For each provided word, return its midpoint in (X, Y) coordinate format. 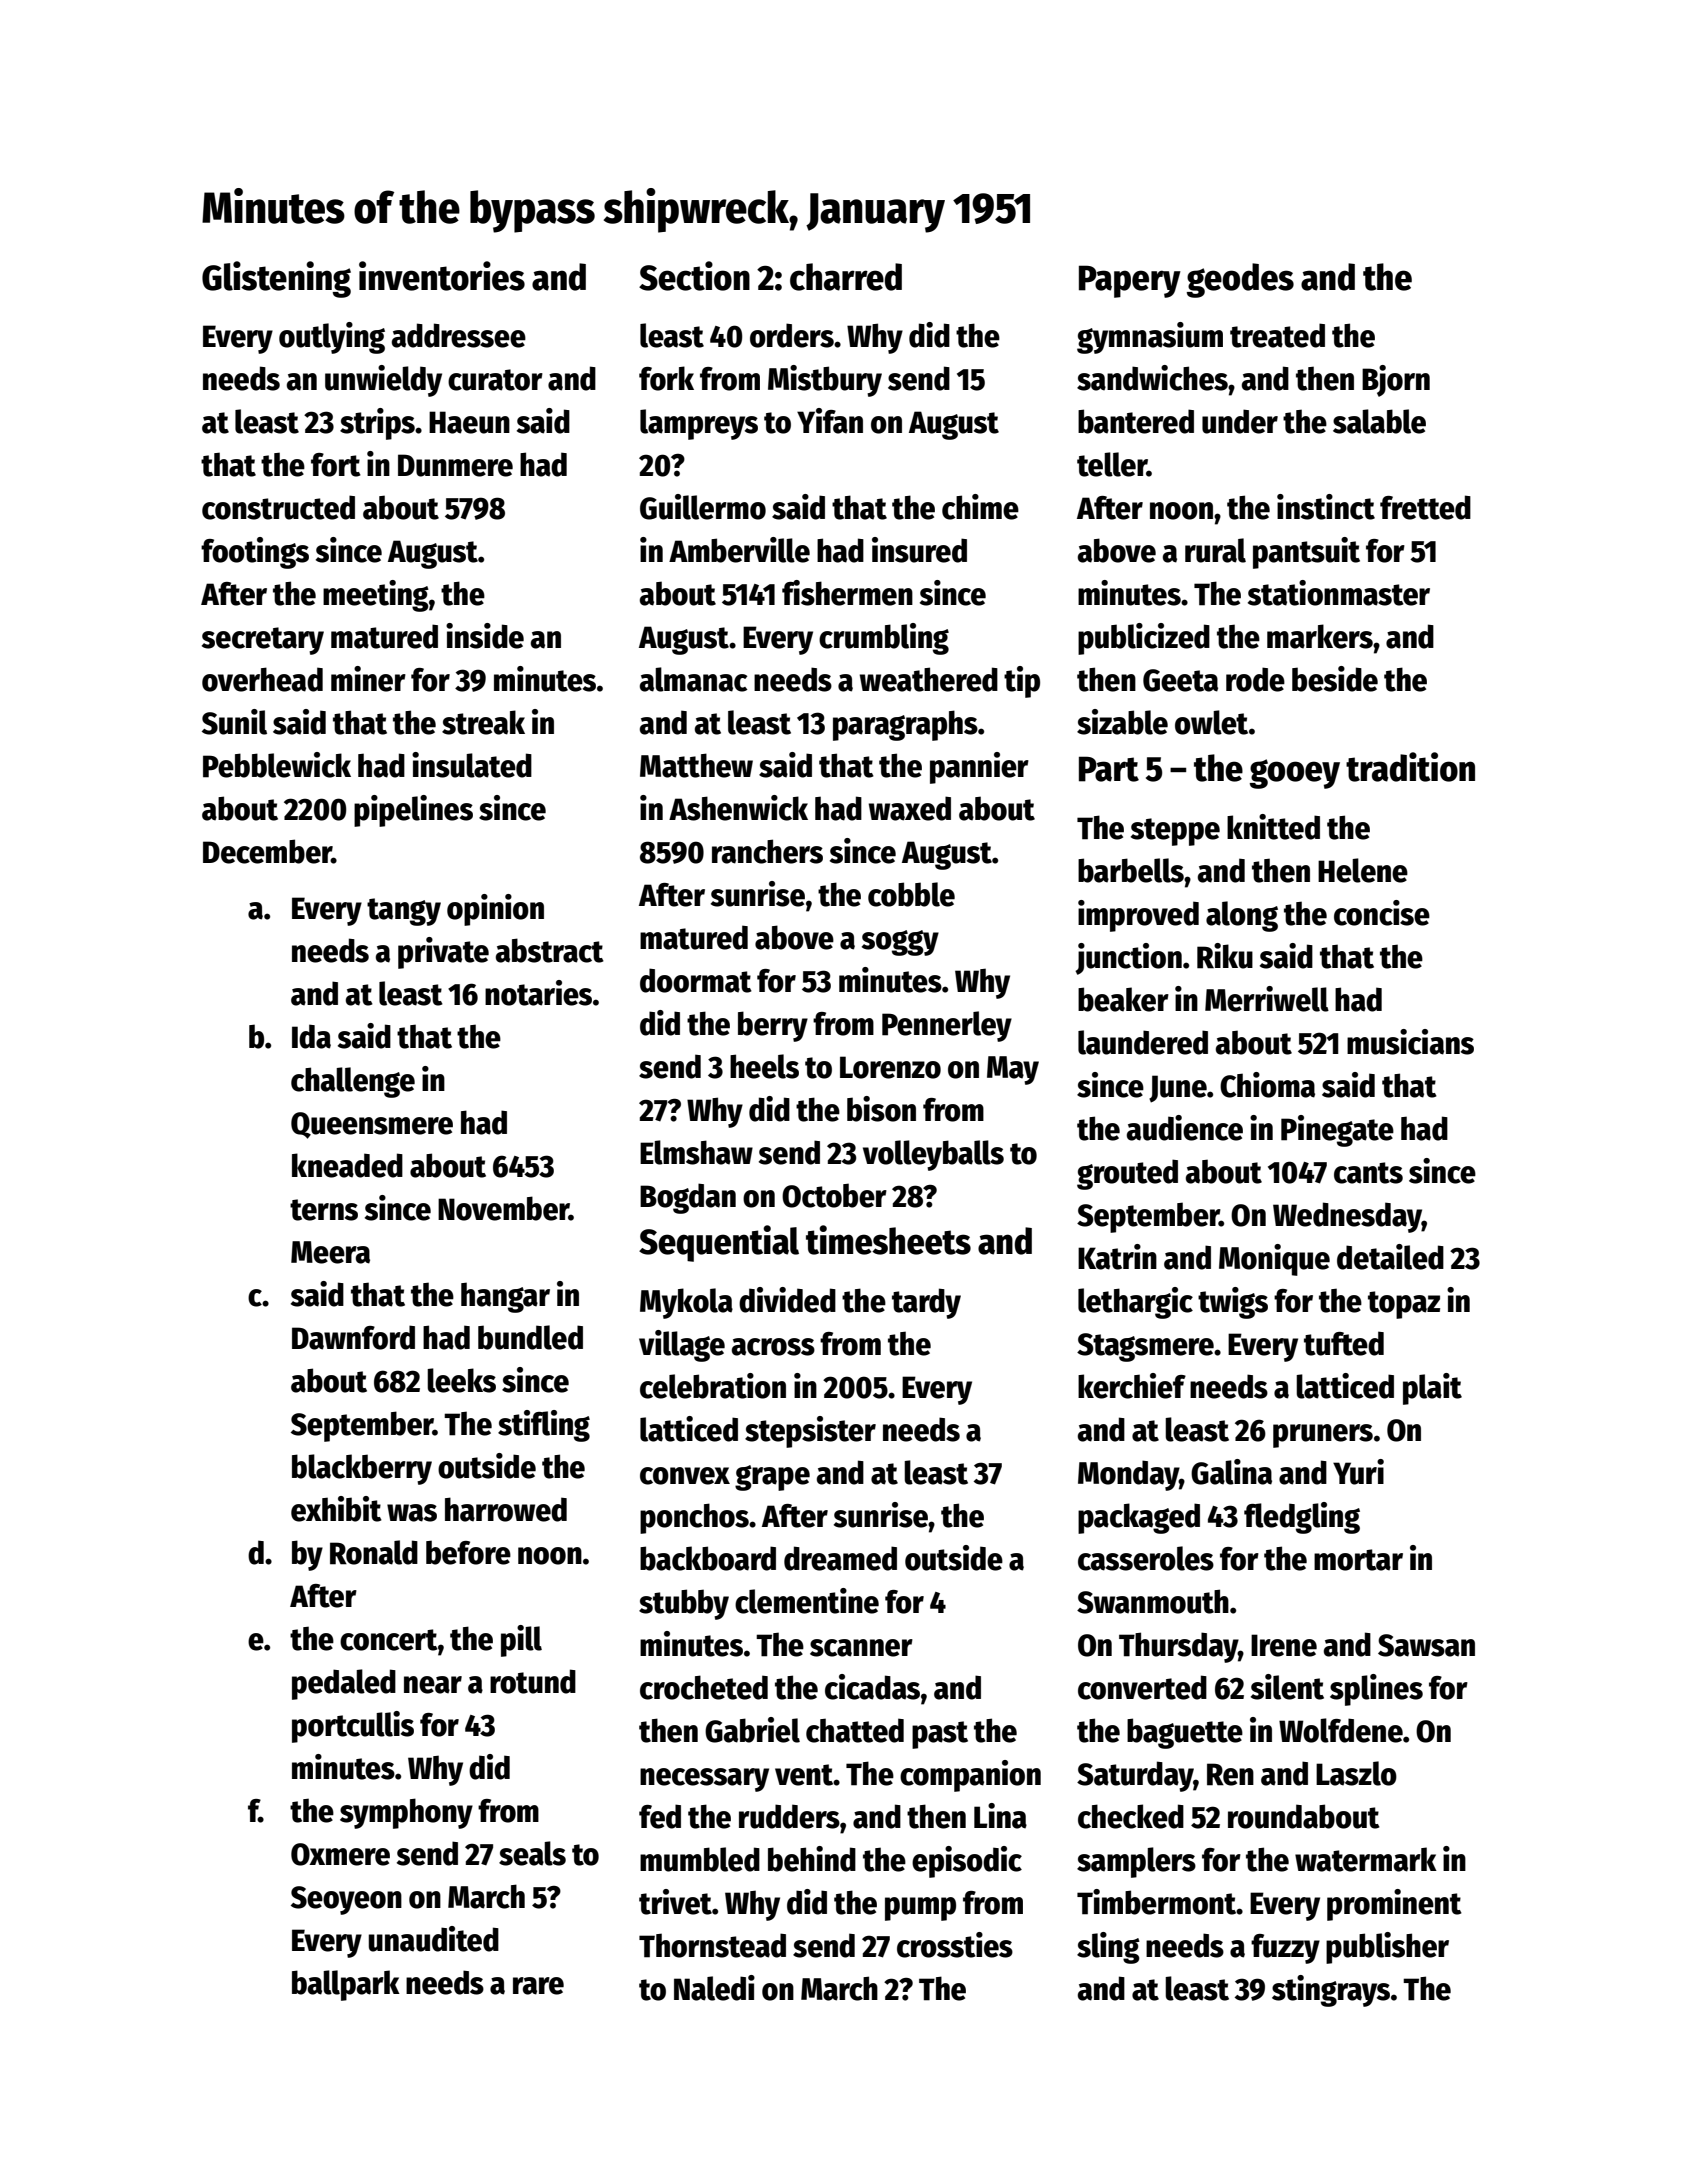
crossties (955, 1945)
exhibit (336, 1509)
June (1178, 1089)
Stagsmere (1145, 1347)
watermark (1366, 1859)
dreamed (840, 1558)
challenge (353, 1082)
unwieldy (383, 381)
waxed (910, 808)
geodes (1240, 280)
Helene (1363, 870)
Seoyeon (346, 1900)
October (834, 1195)
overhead (262, 679)
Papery (1130, 281)
